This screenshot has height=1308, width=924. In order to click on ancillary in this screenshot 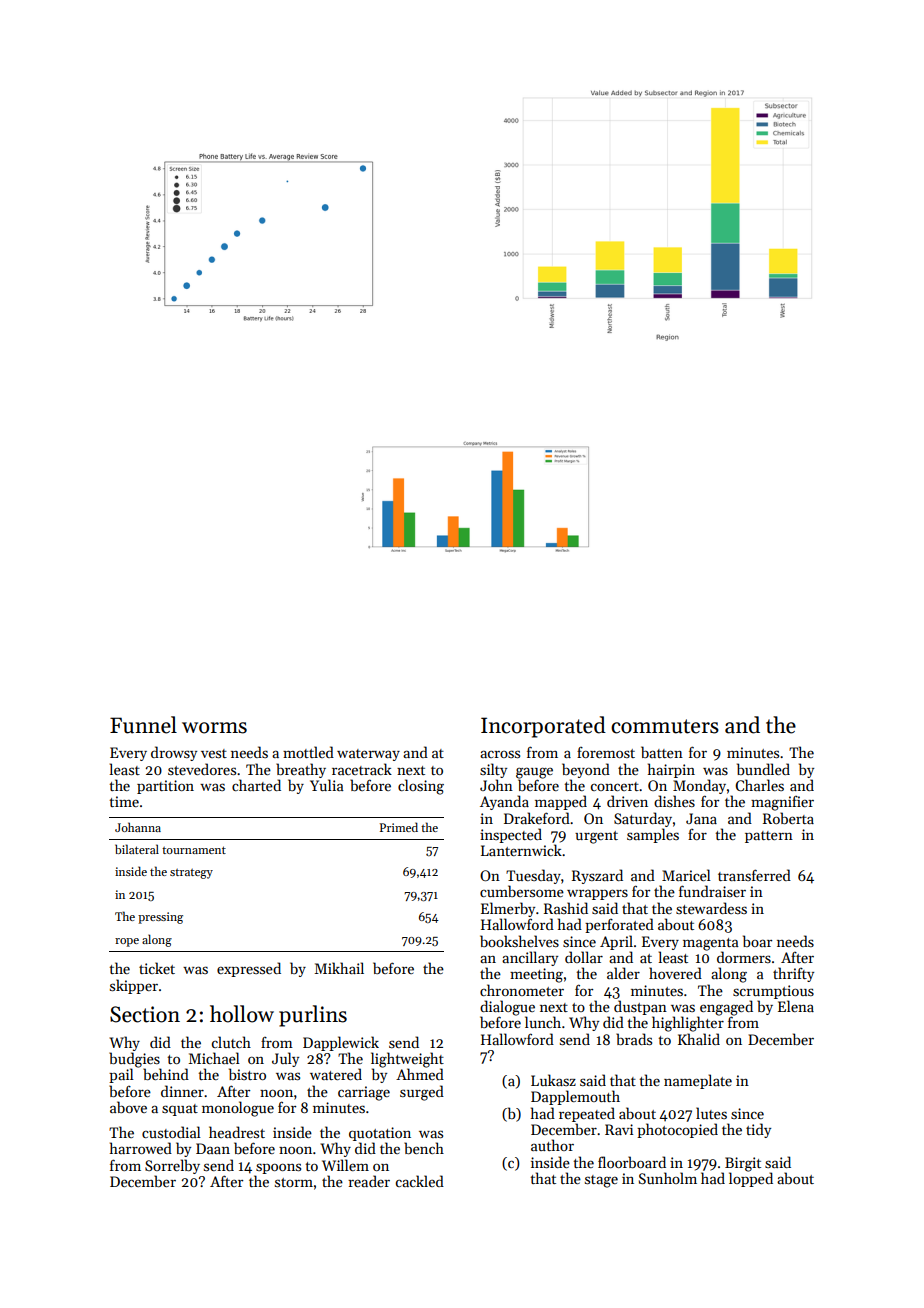, I will do `click(530, 958)`.
